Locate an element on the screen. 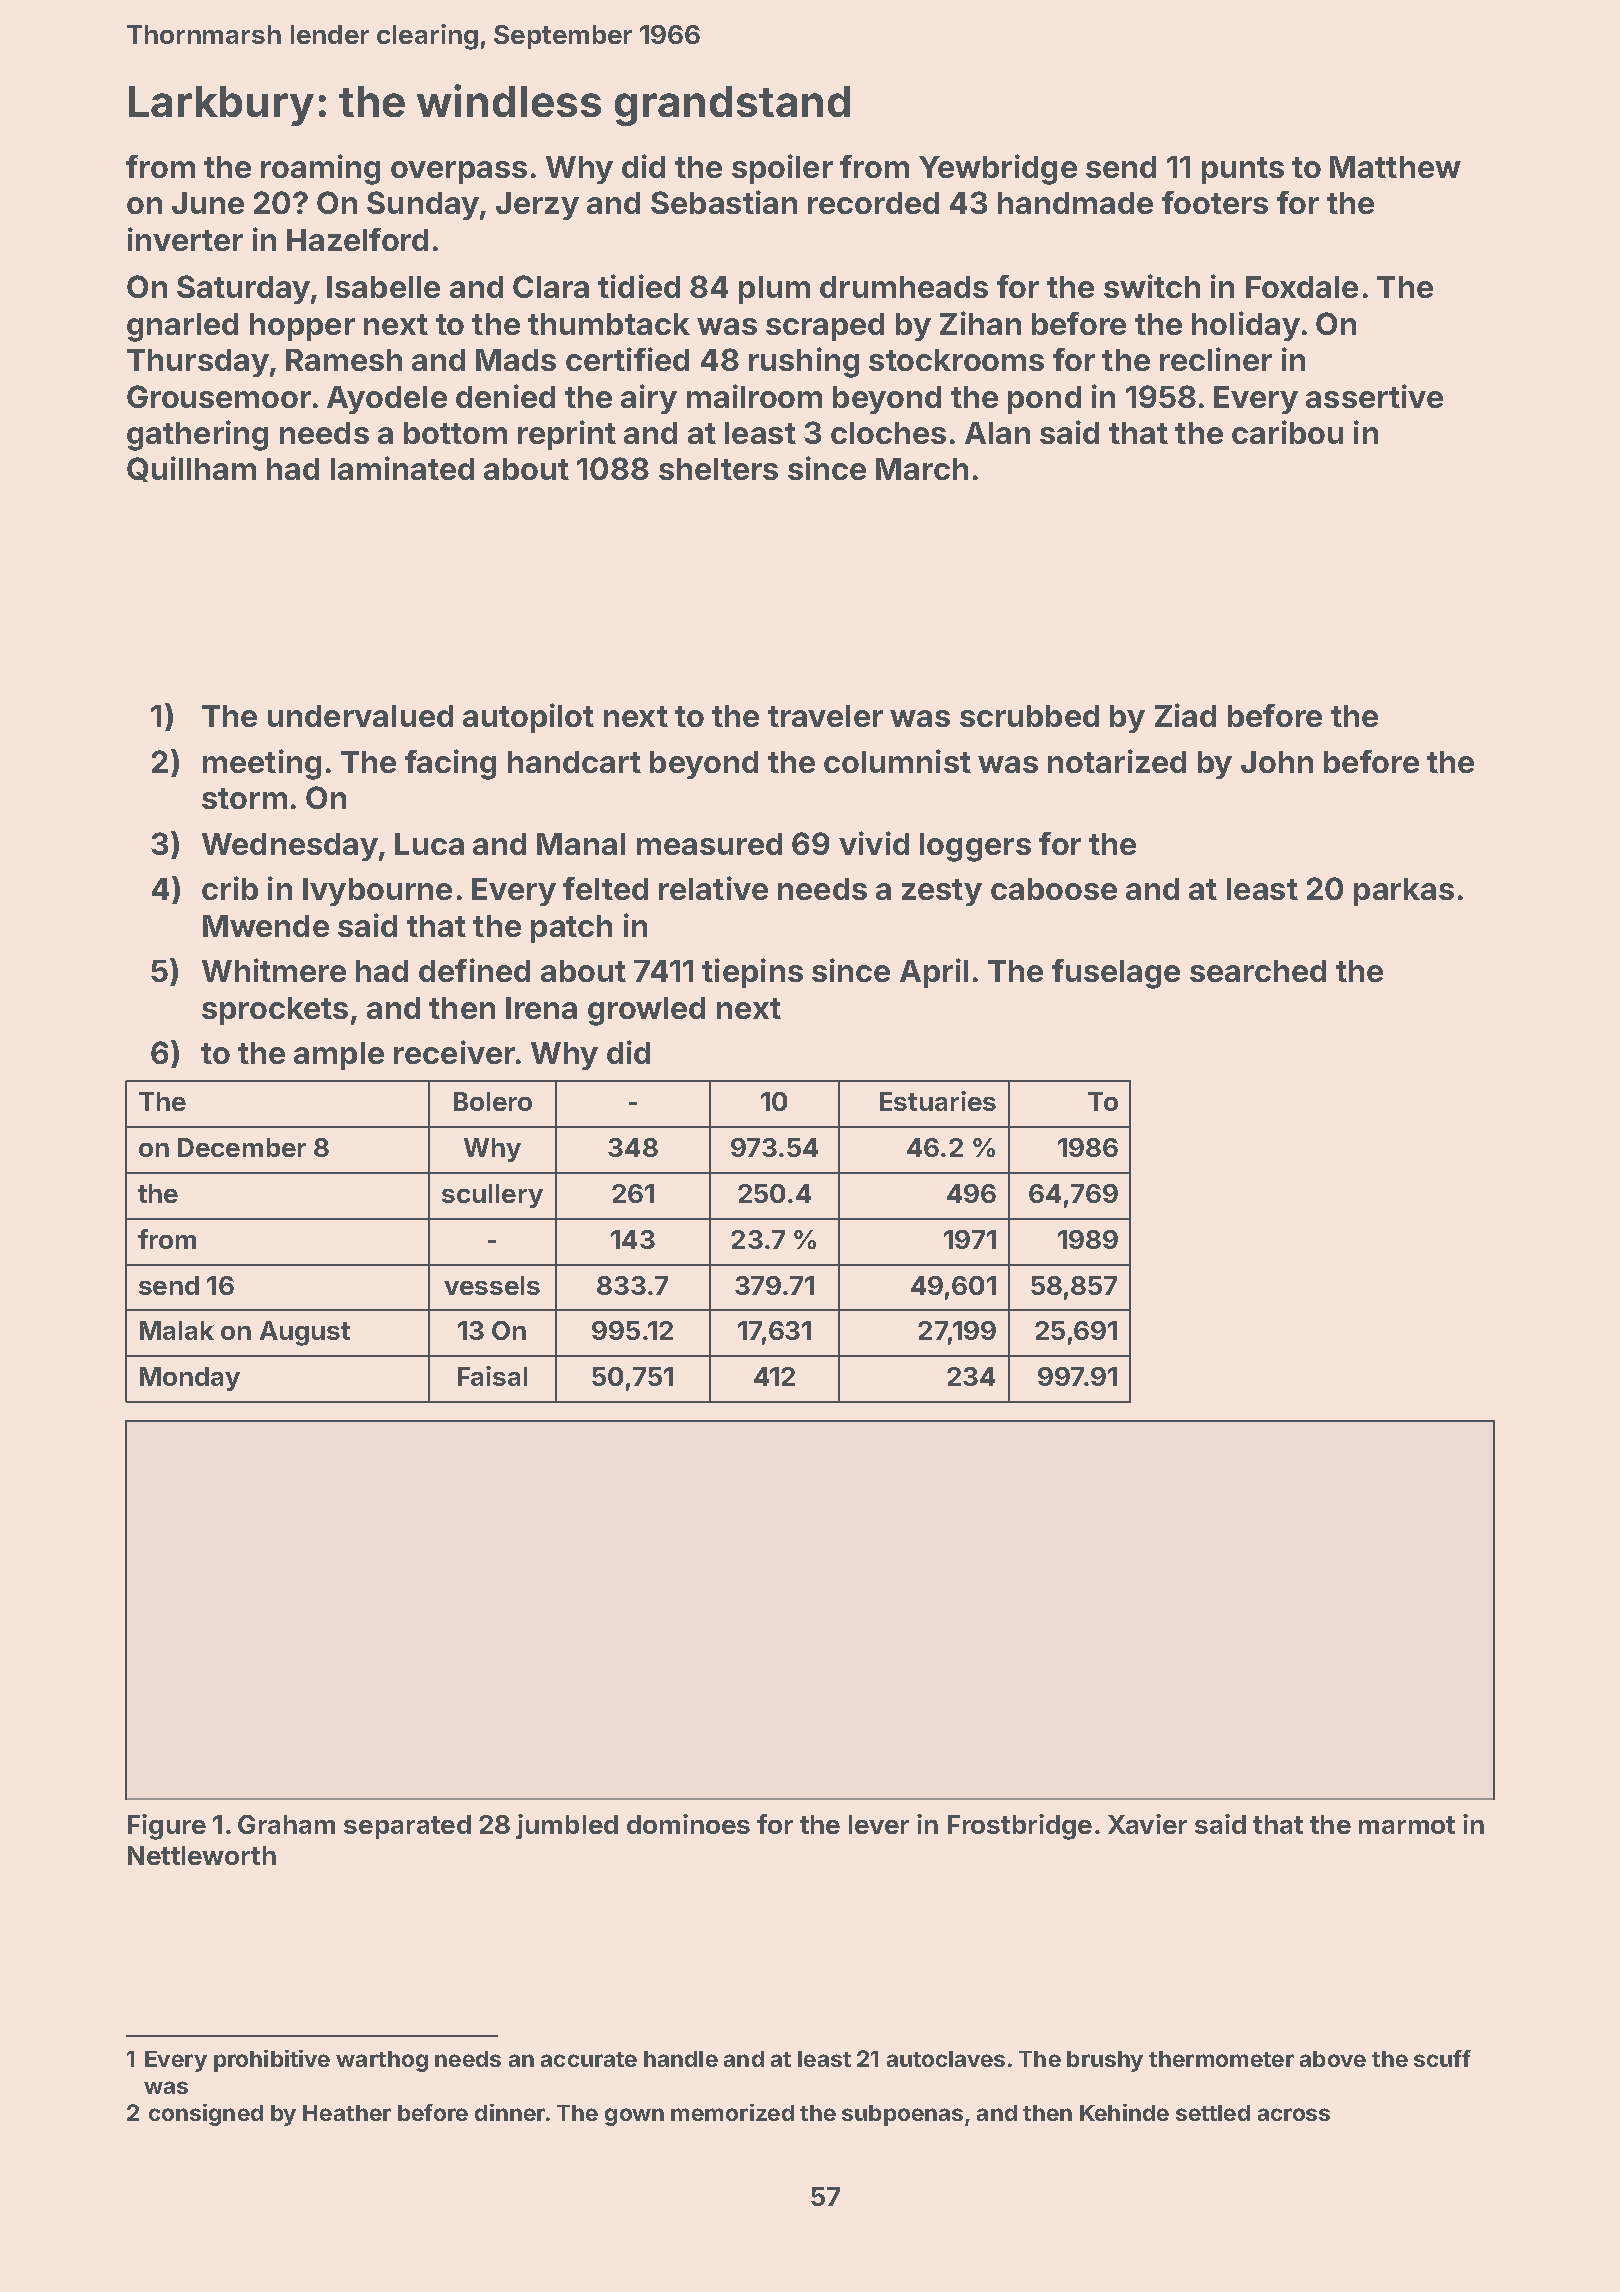 The height and width of the screenshot is (2292, 1620). Nettleworth is located at coordinates (202, 1855).
